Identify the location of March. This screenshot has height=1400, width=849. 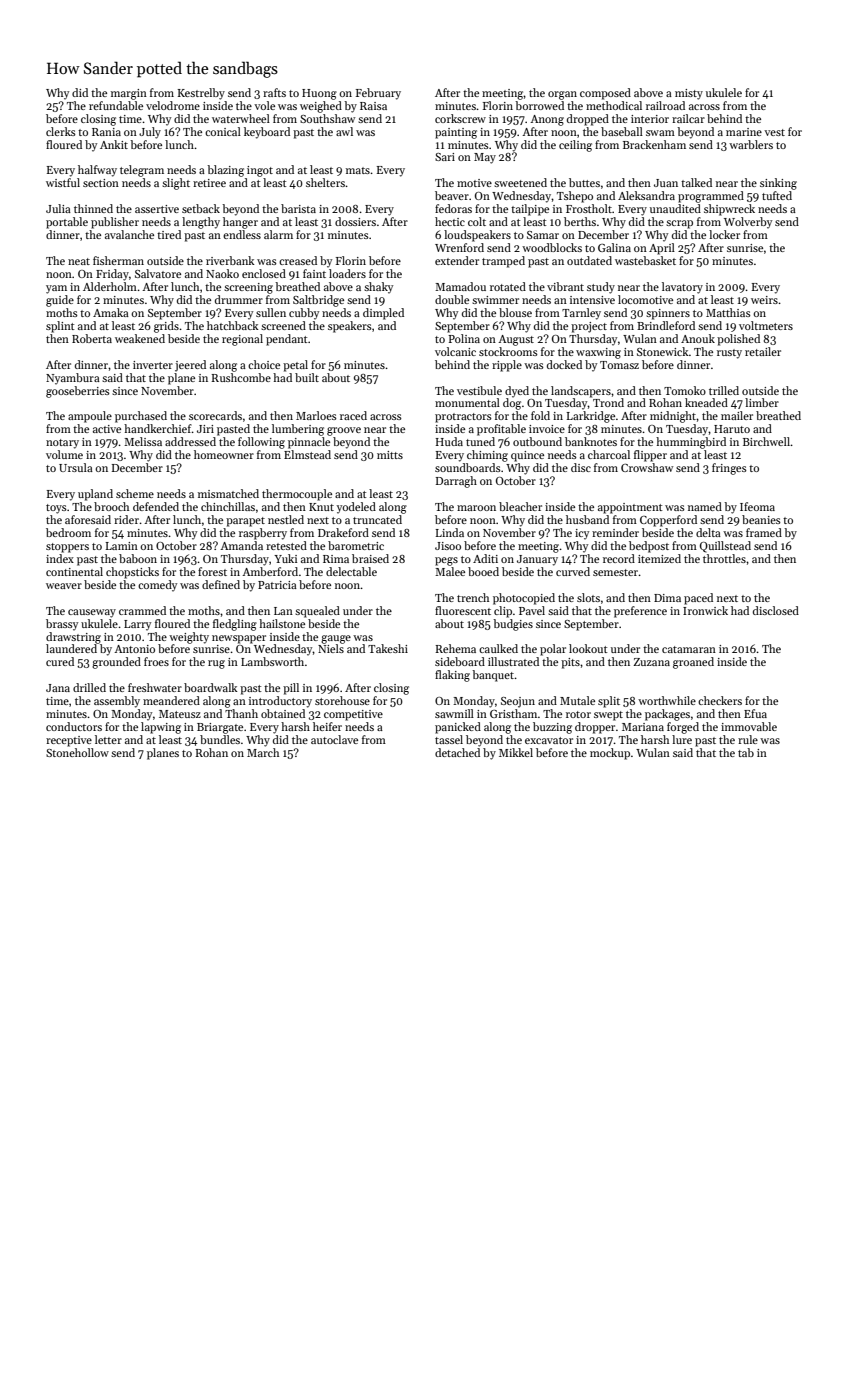
(263, 752).
